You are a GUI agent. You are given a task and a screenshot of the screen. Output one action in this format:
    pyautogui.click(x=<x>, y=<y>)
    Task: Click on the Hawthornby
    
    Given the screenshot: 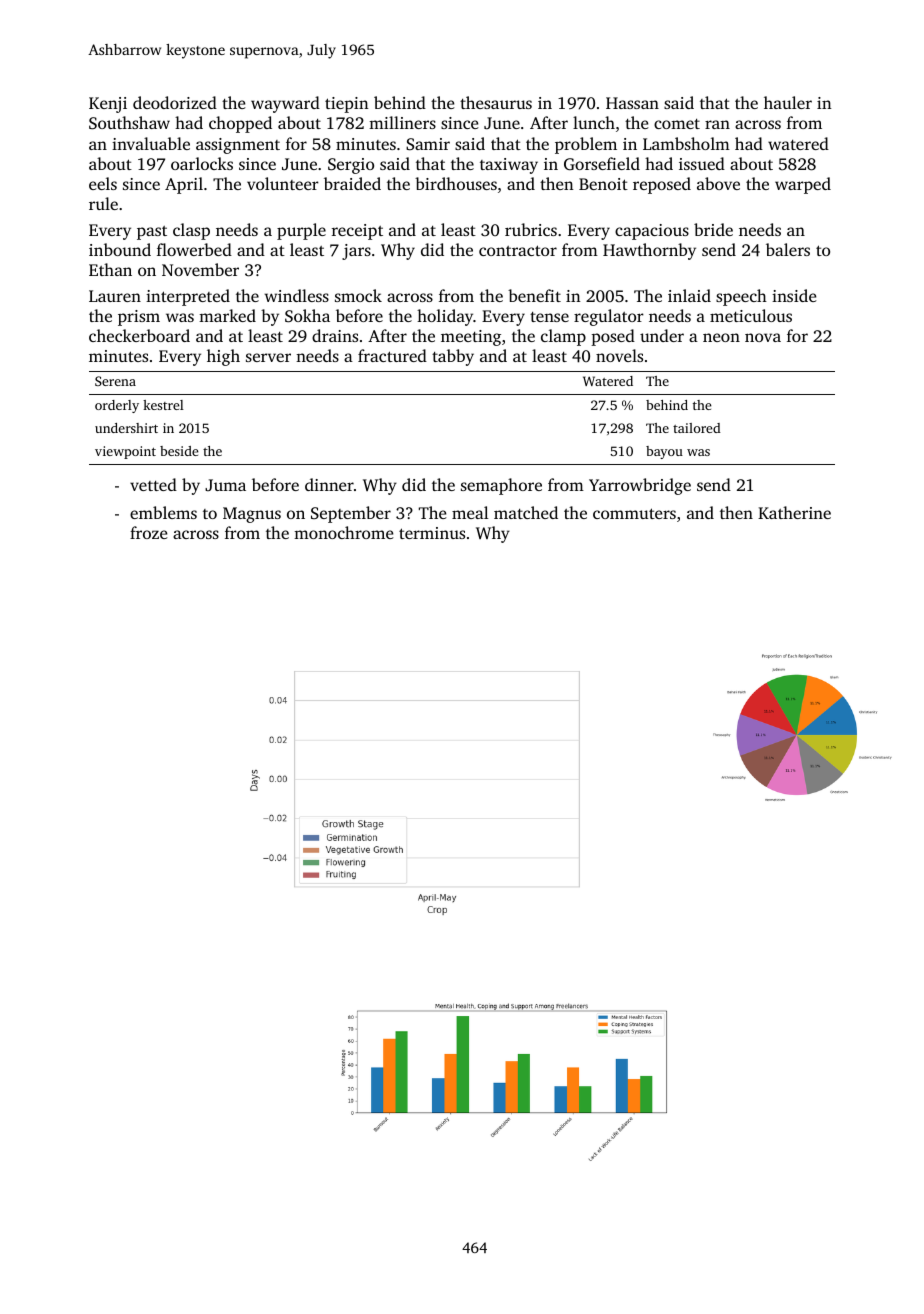 What is the action you would take?
    pyautogui.click(x=649, y=251)
